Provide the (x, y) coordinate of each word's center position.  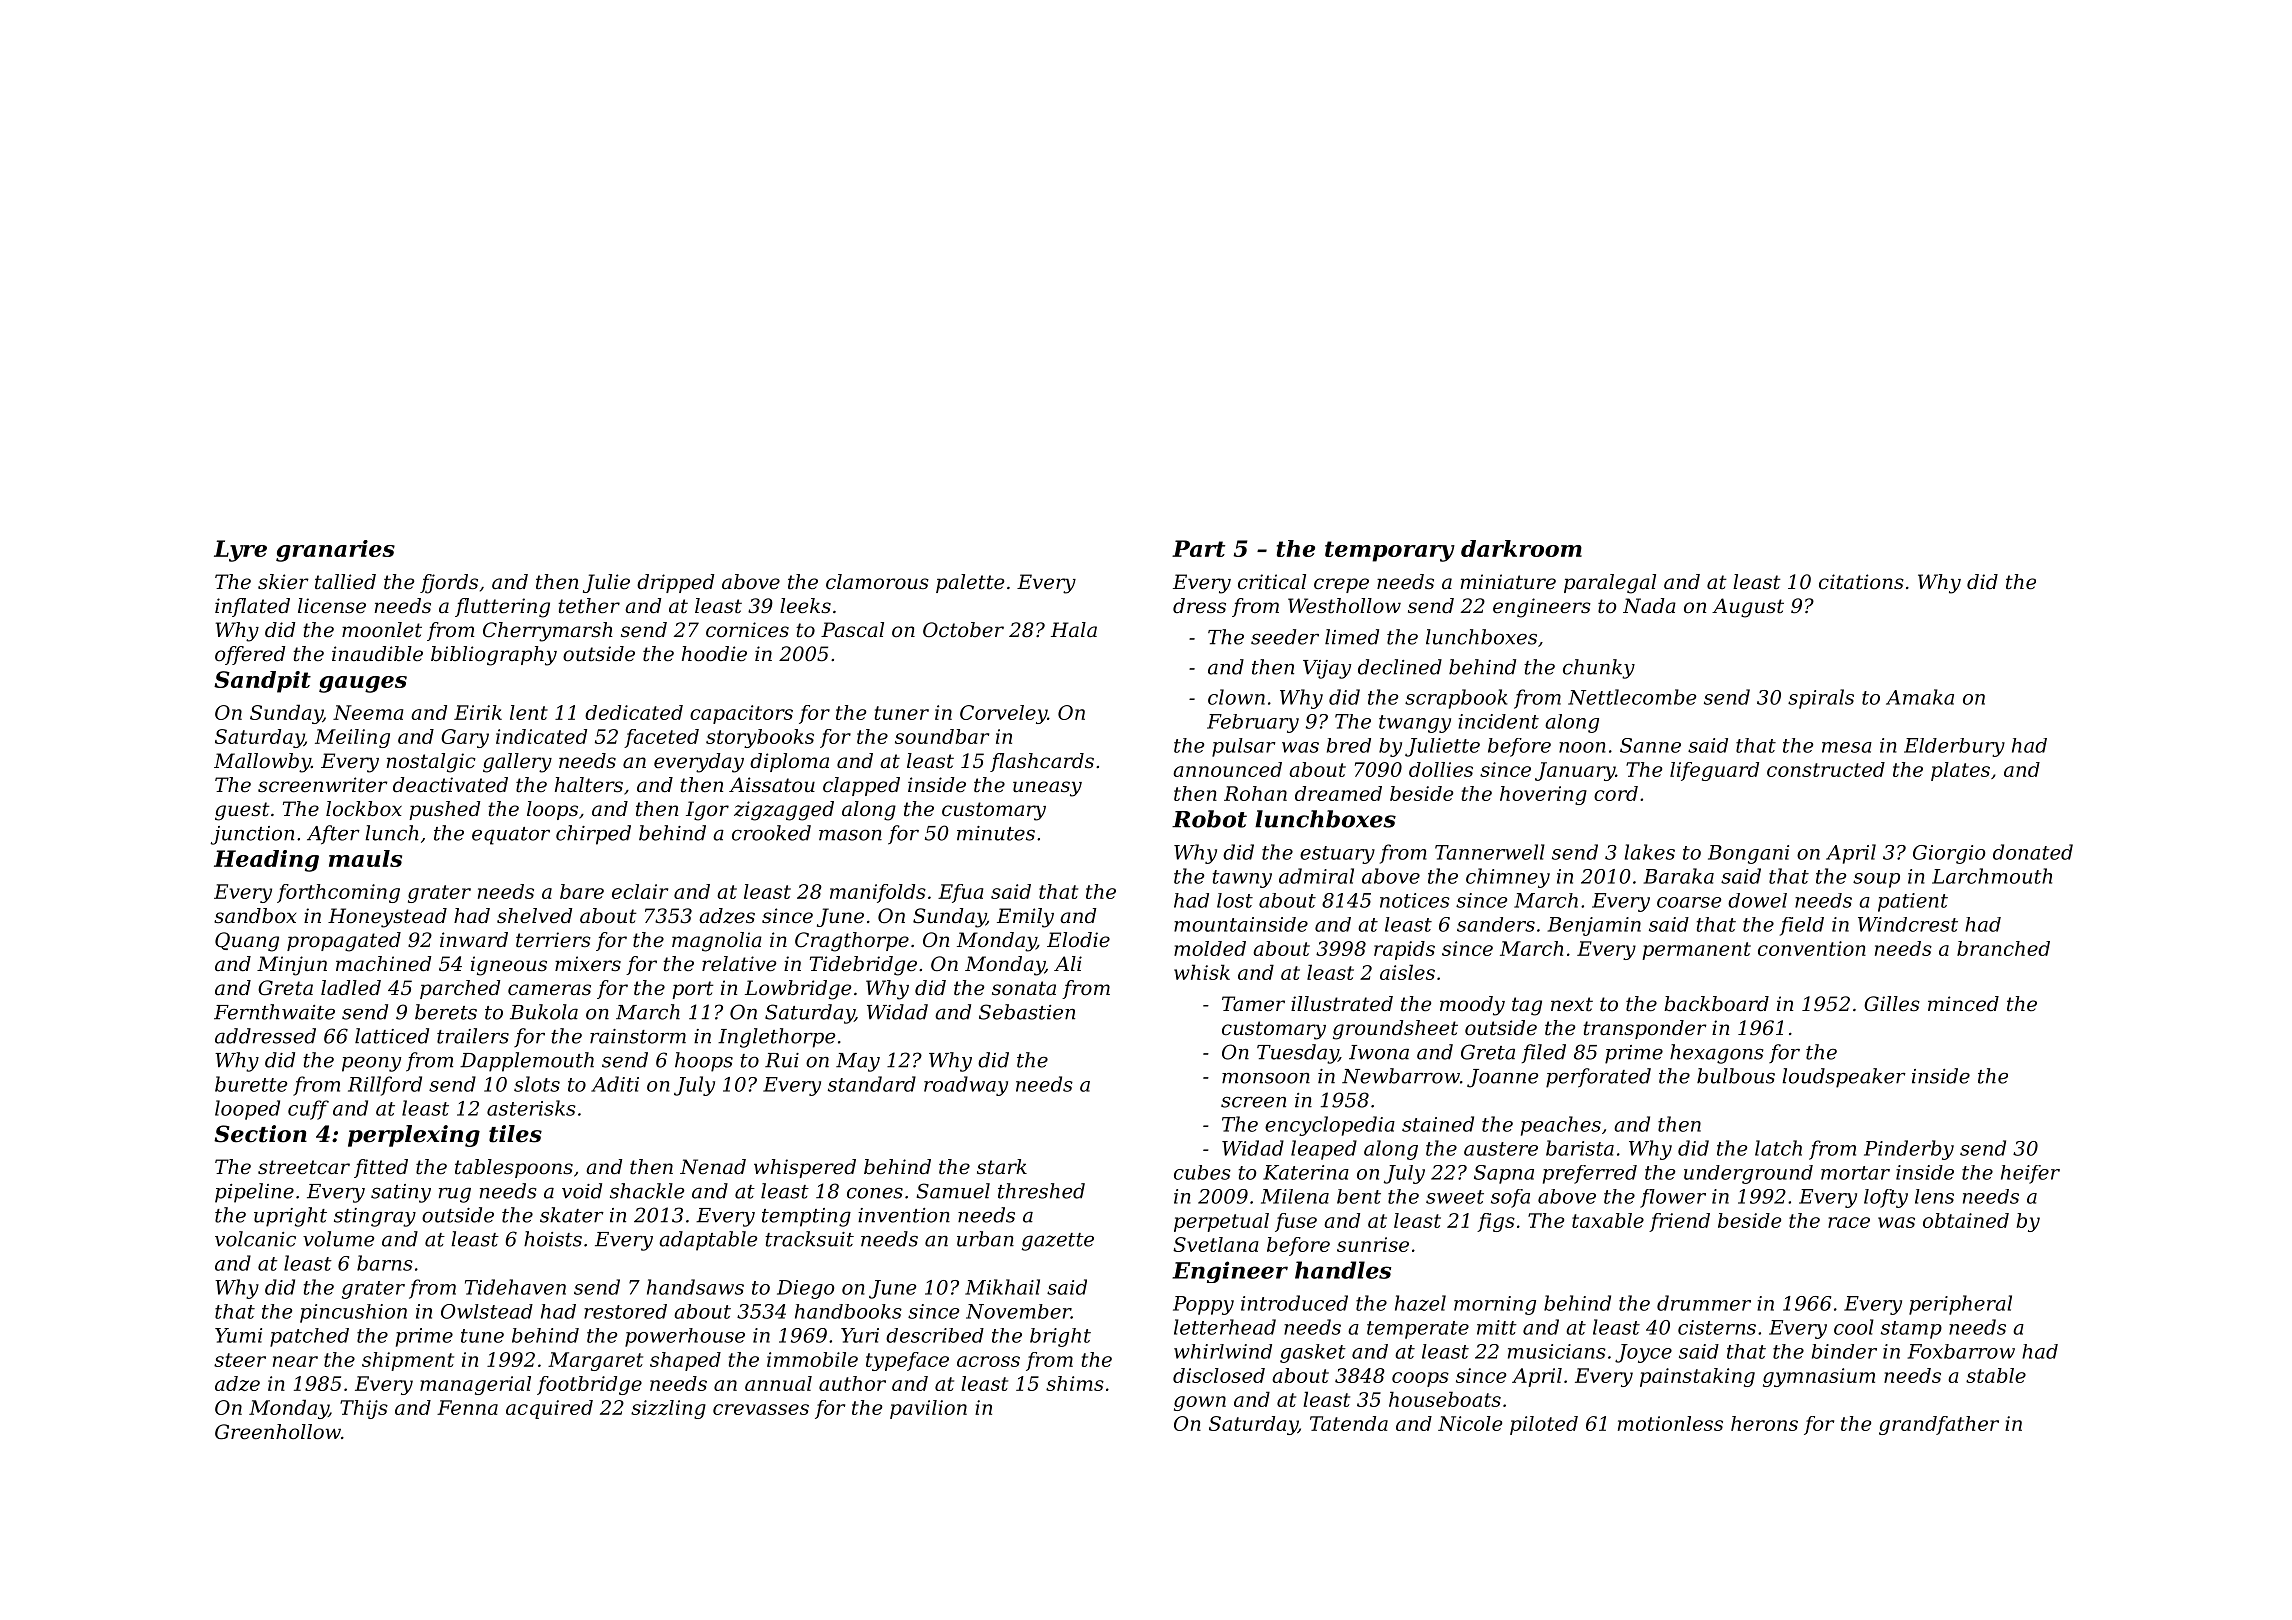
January (1575, 771)
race (1849, 1222)
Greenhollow (278, 1432)
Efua (961, 893)
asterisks (531, 1108)
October (963, 630)
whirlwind (1223, 1351)
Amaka (1920, 697)
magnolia (717, 942)
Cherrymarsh (548, 632)
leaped (1324, 1150)
